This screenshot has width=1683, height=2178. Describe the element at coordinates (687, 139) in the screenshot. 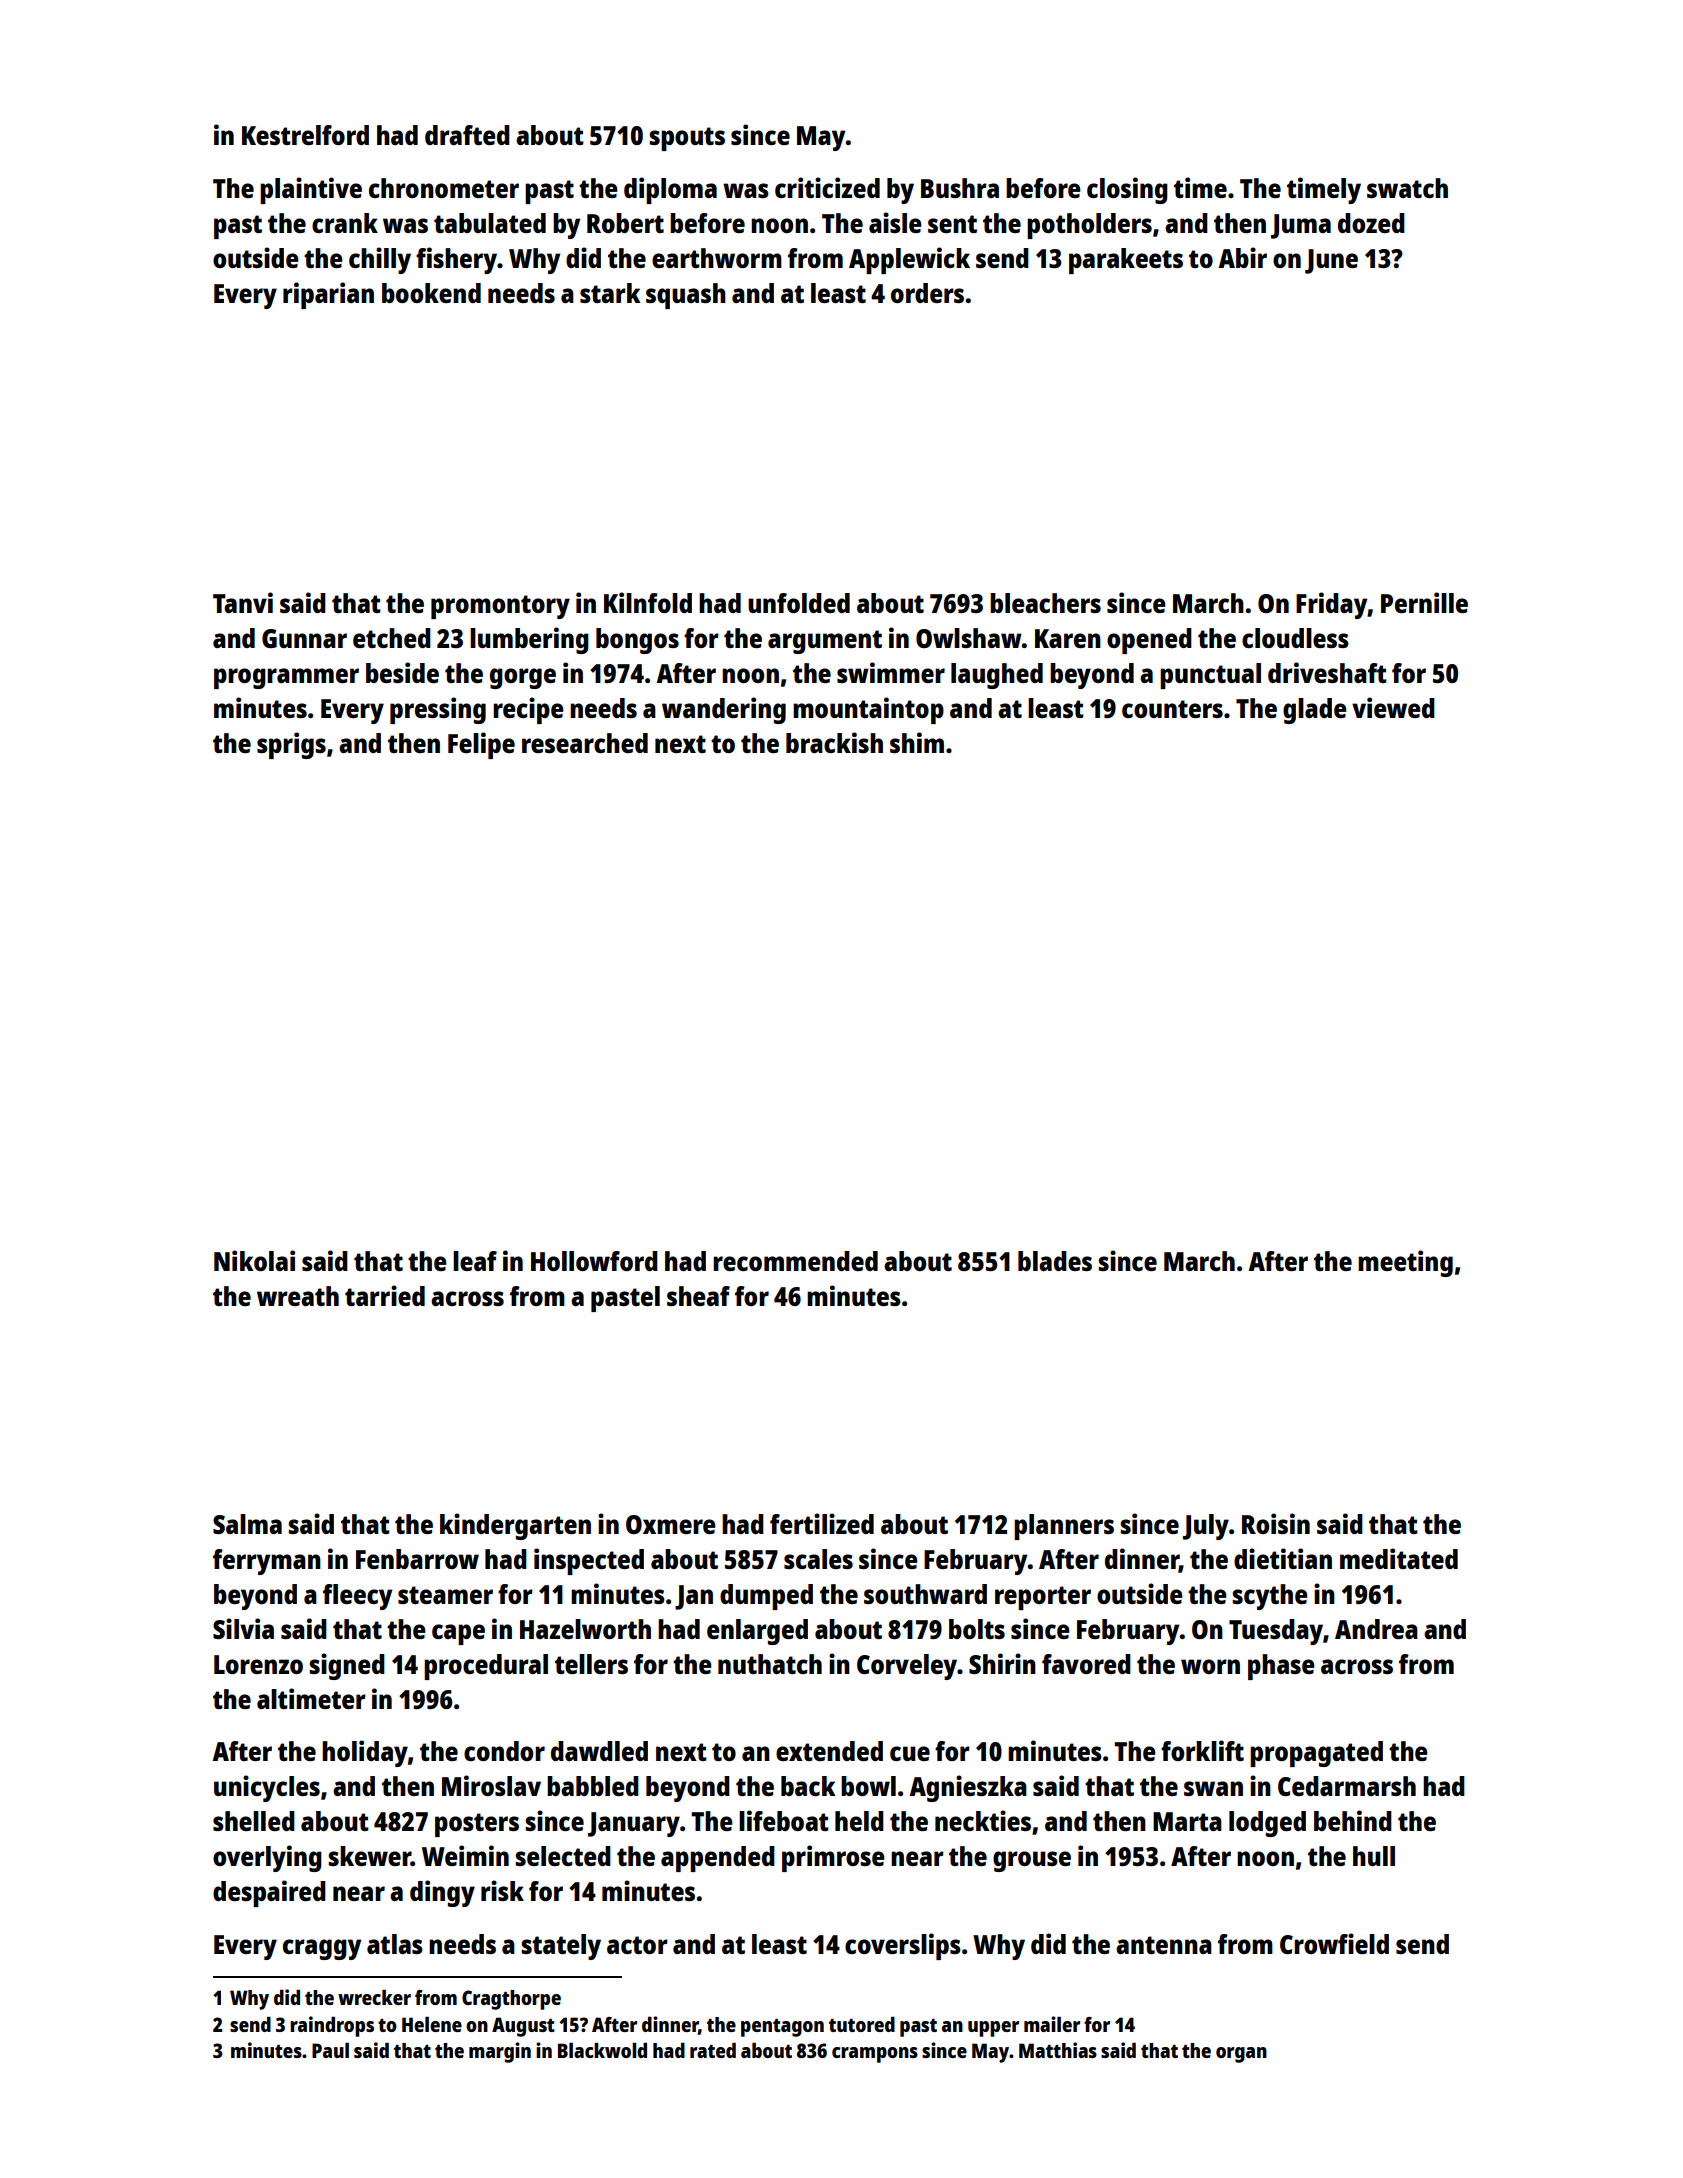

I see `spouts` at that location.
